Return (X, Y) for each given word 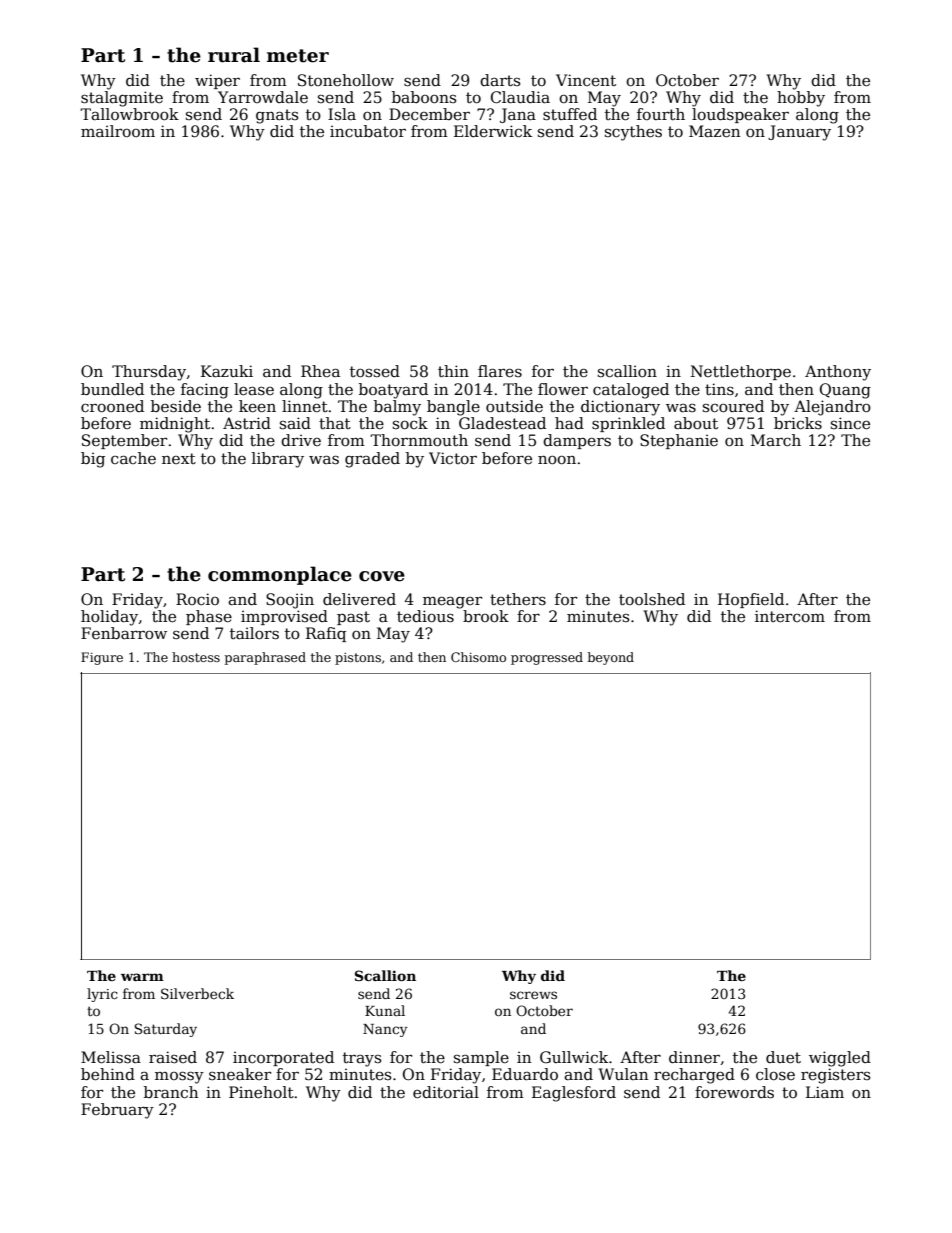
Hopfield (751, 600)
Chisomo (478, 657)
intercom (790, 616)
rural (234, 55)
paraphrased (265, 658)
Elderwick (493, 131)
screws (533, 995)
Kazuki (227, 371)
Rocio (197, 599)
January (799, 133)
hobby (801, 99)
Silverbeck (197, 993)
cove (382, 576)
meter (298, 56)
